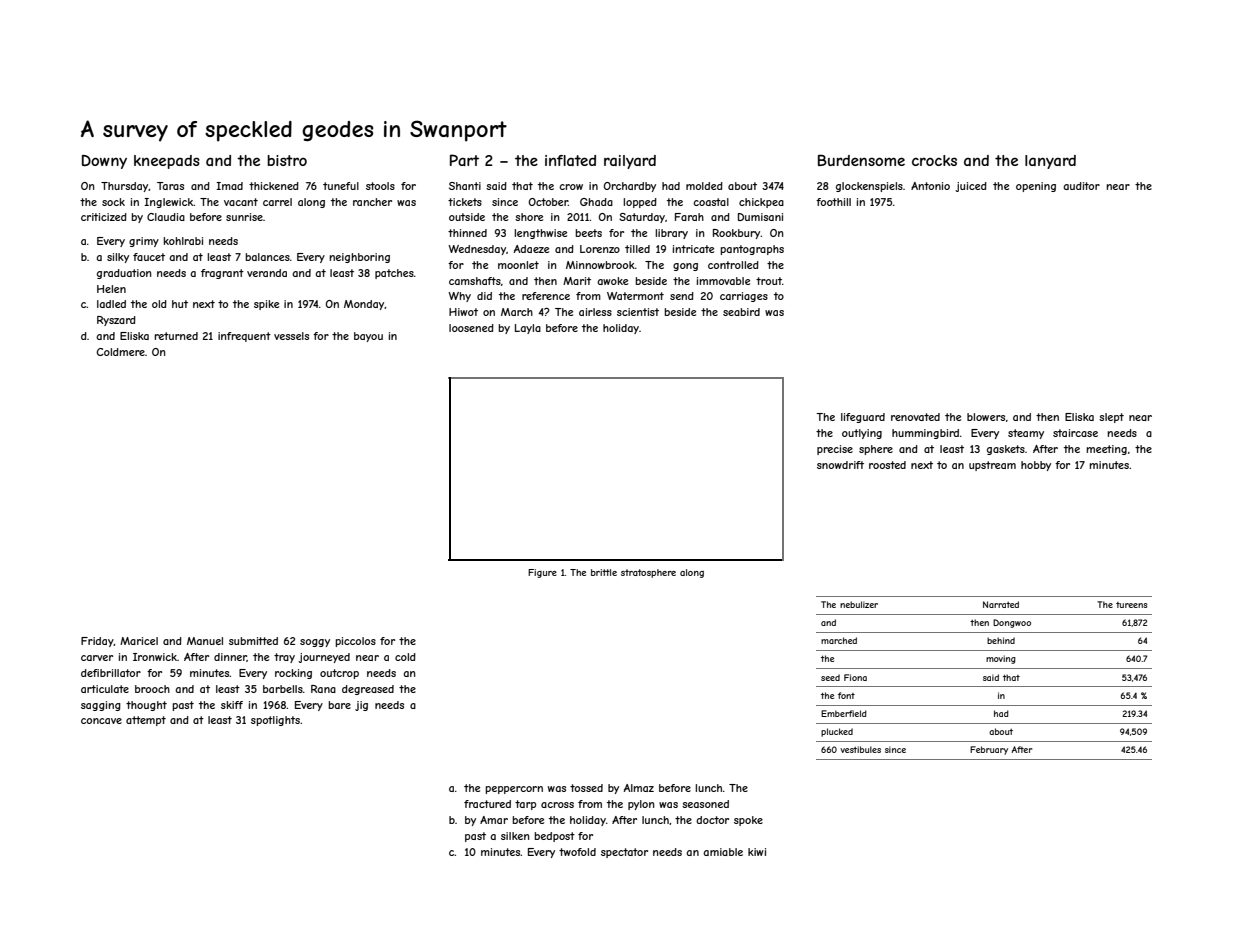  What do you see at coordinates (293, 674) in the page?
I see `rocking` at bounding box center [293, 674].
